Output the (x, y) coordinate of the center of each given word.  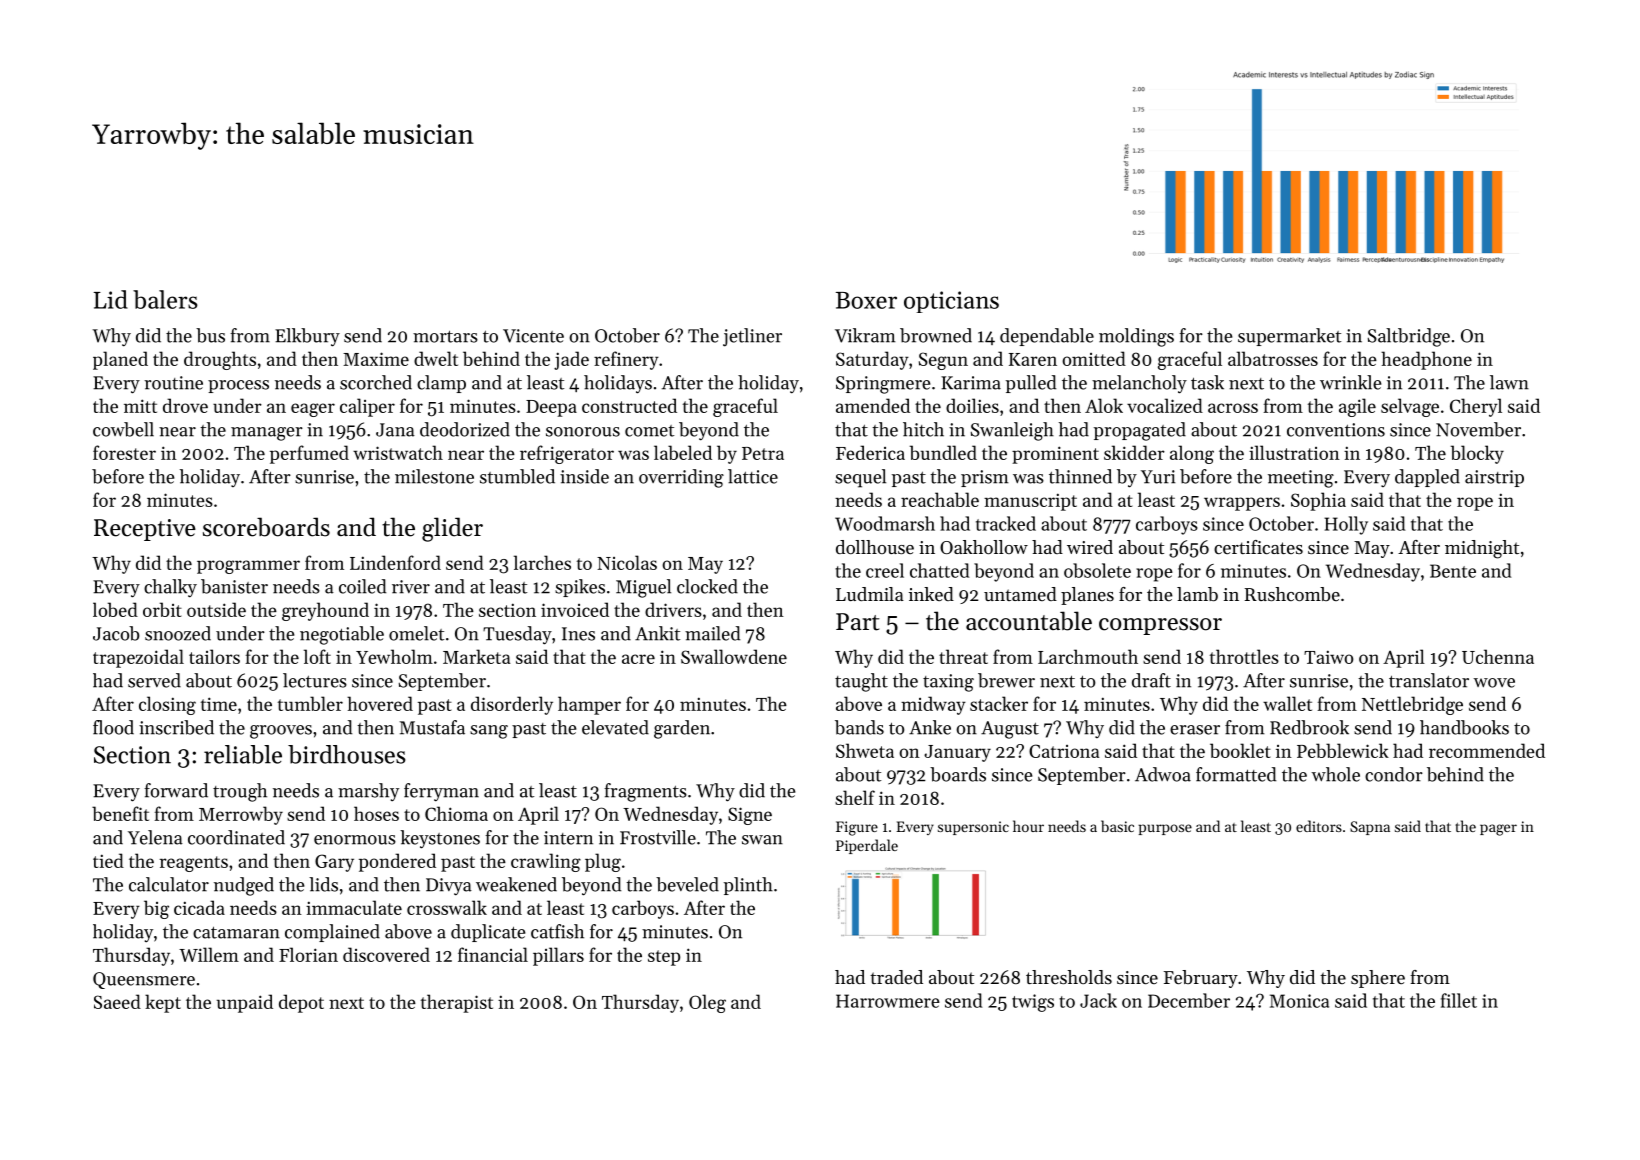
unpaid (245, 1003)
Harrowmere (888, 1001)
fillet (1459, 1000)
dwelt (436, 358)
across (1233, 408)
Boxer (866, 300)
